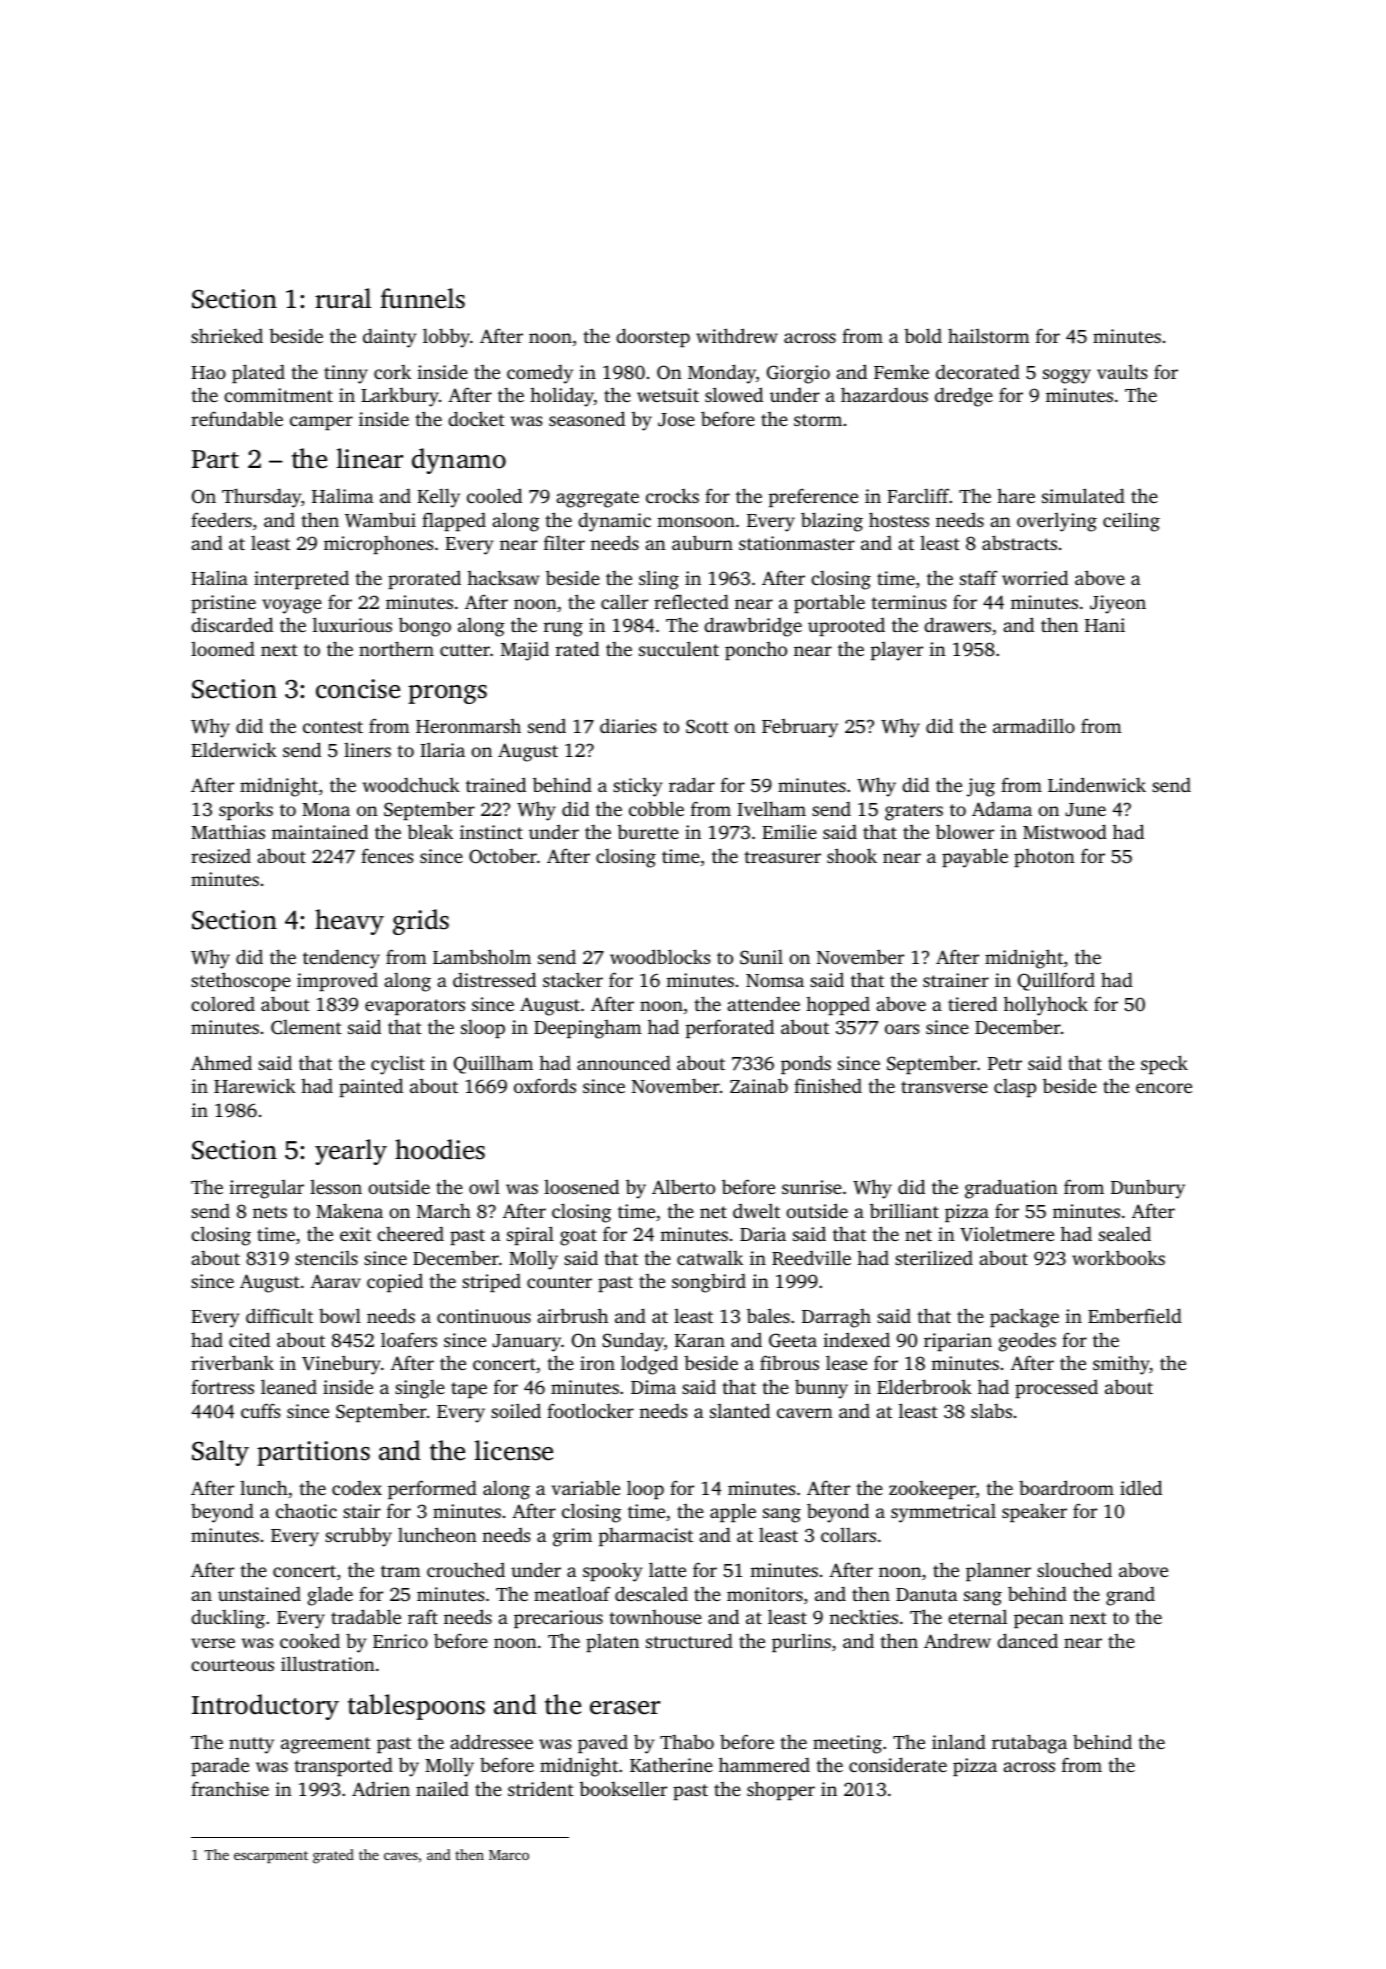 This screenshot has height=1969, width=1386. Describe the element at coordinates (271, 1857) in the screenshot. I see `escarpment` at that location.
